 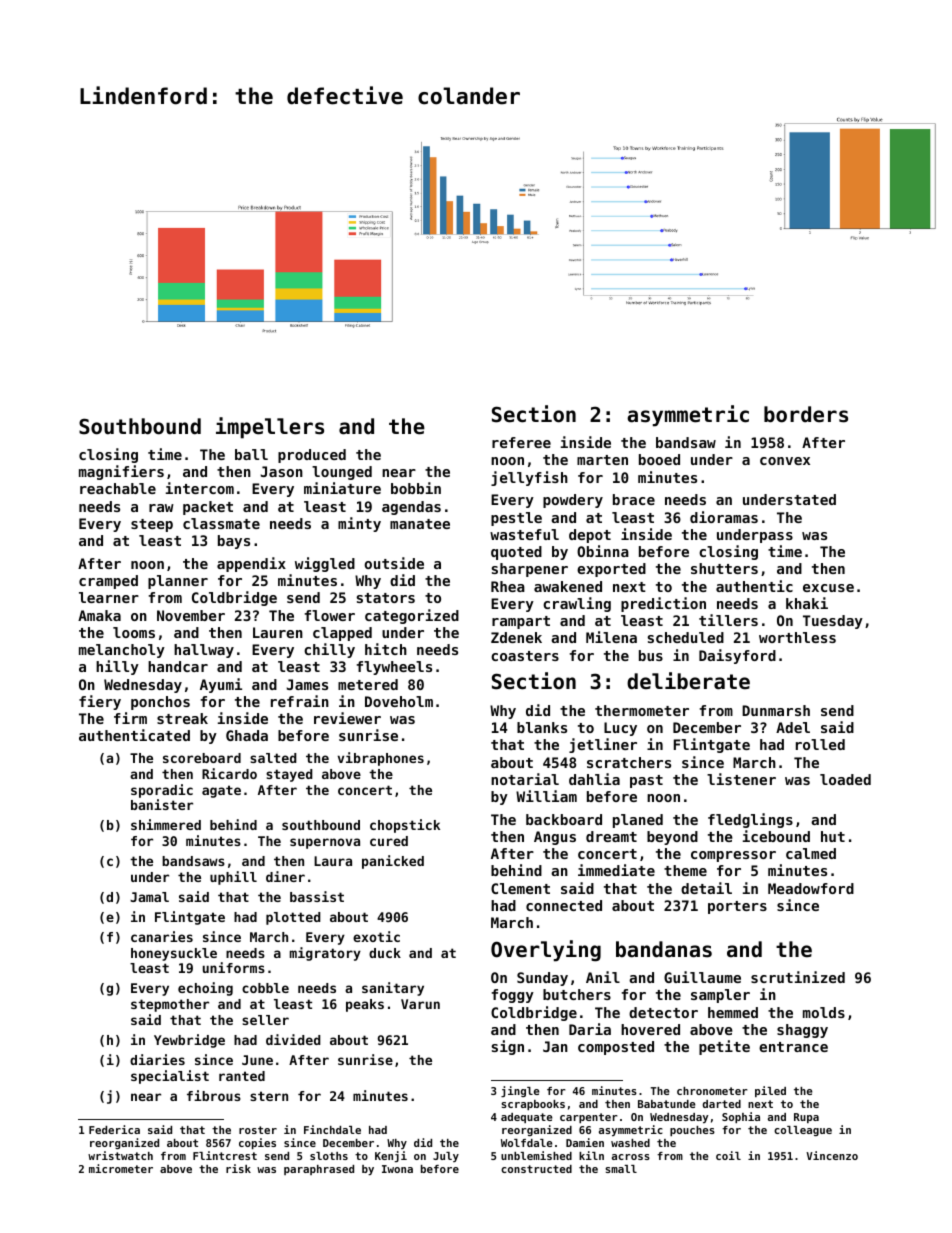 I want to click on exotic, so click(x=376, y=936).
